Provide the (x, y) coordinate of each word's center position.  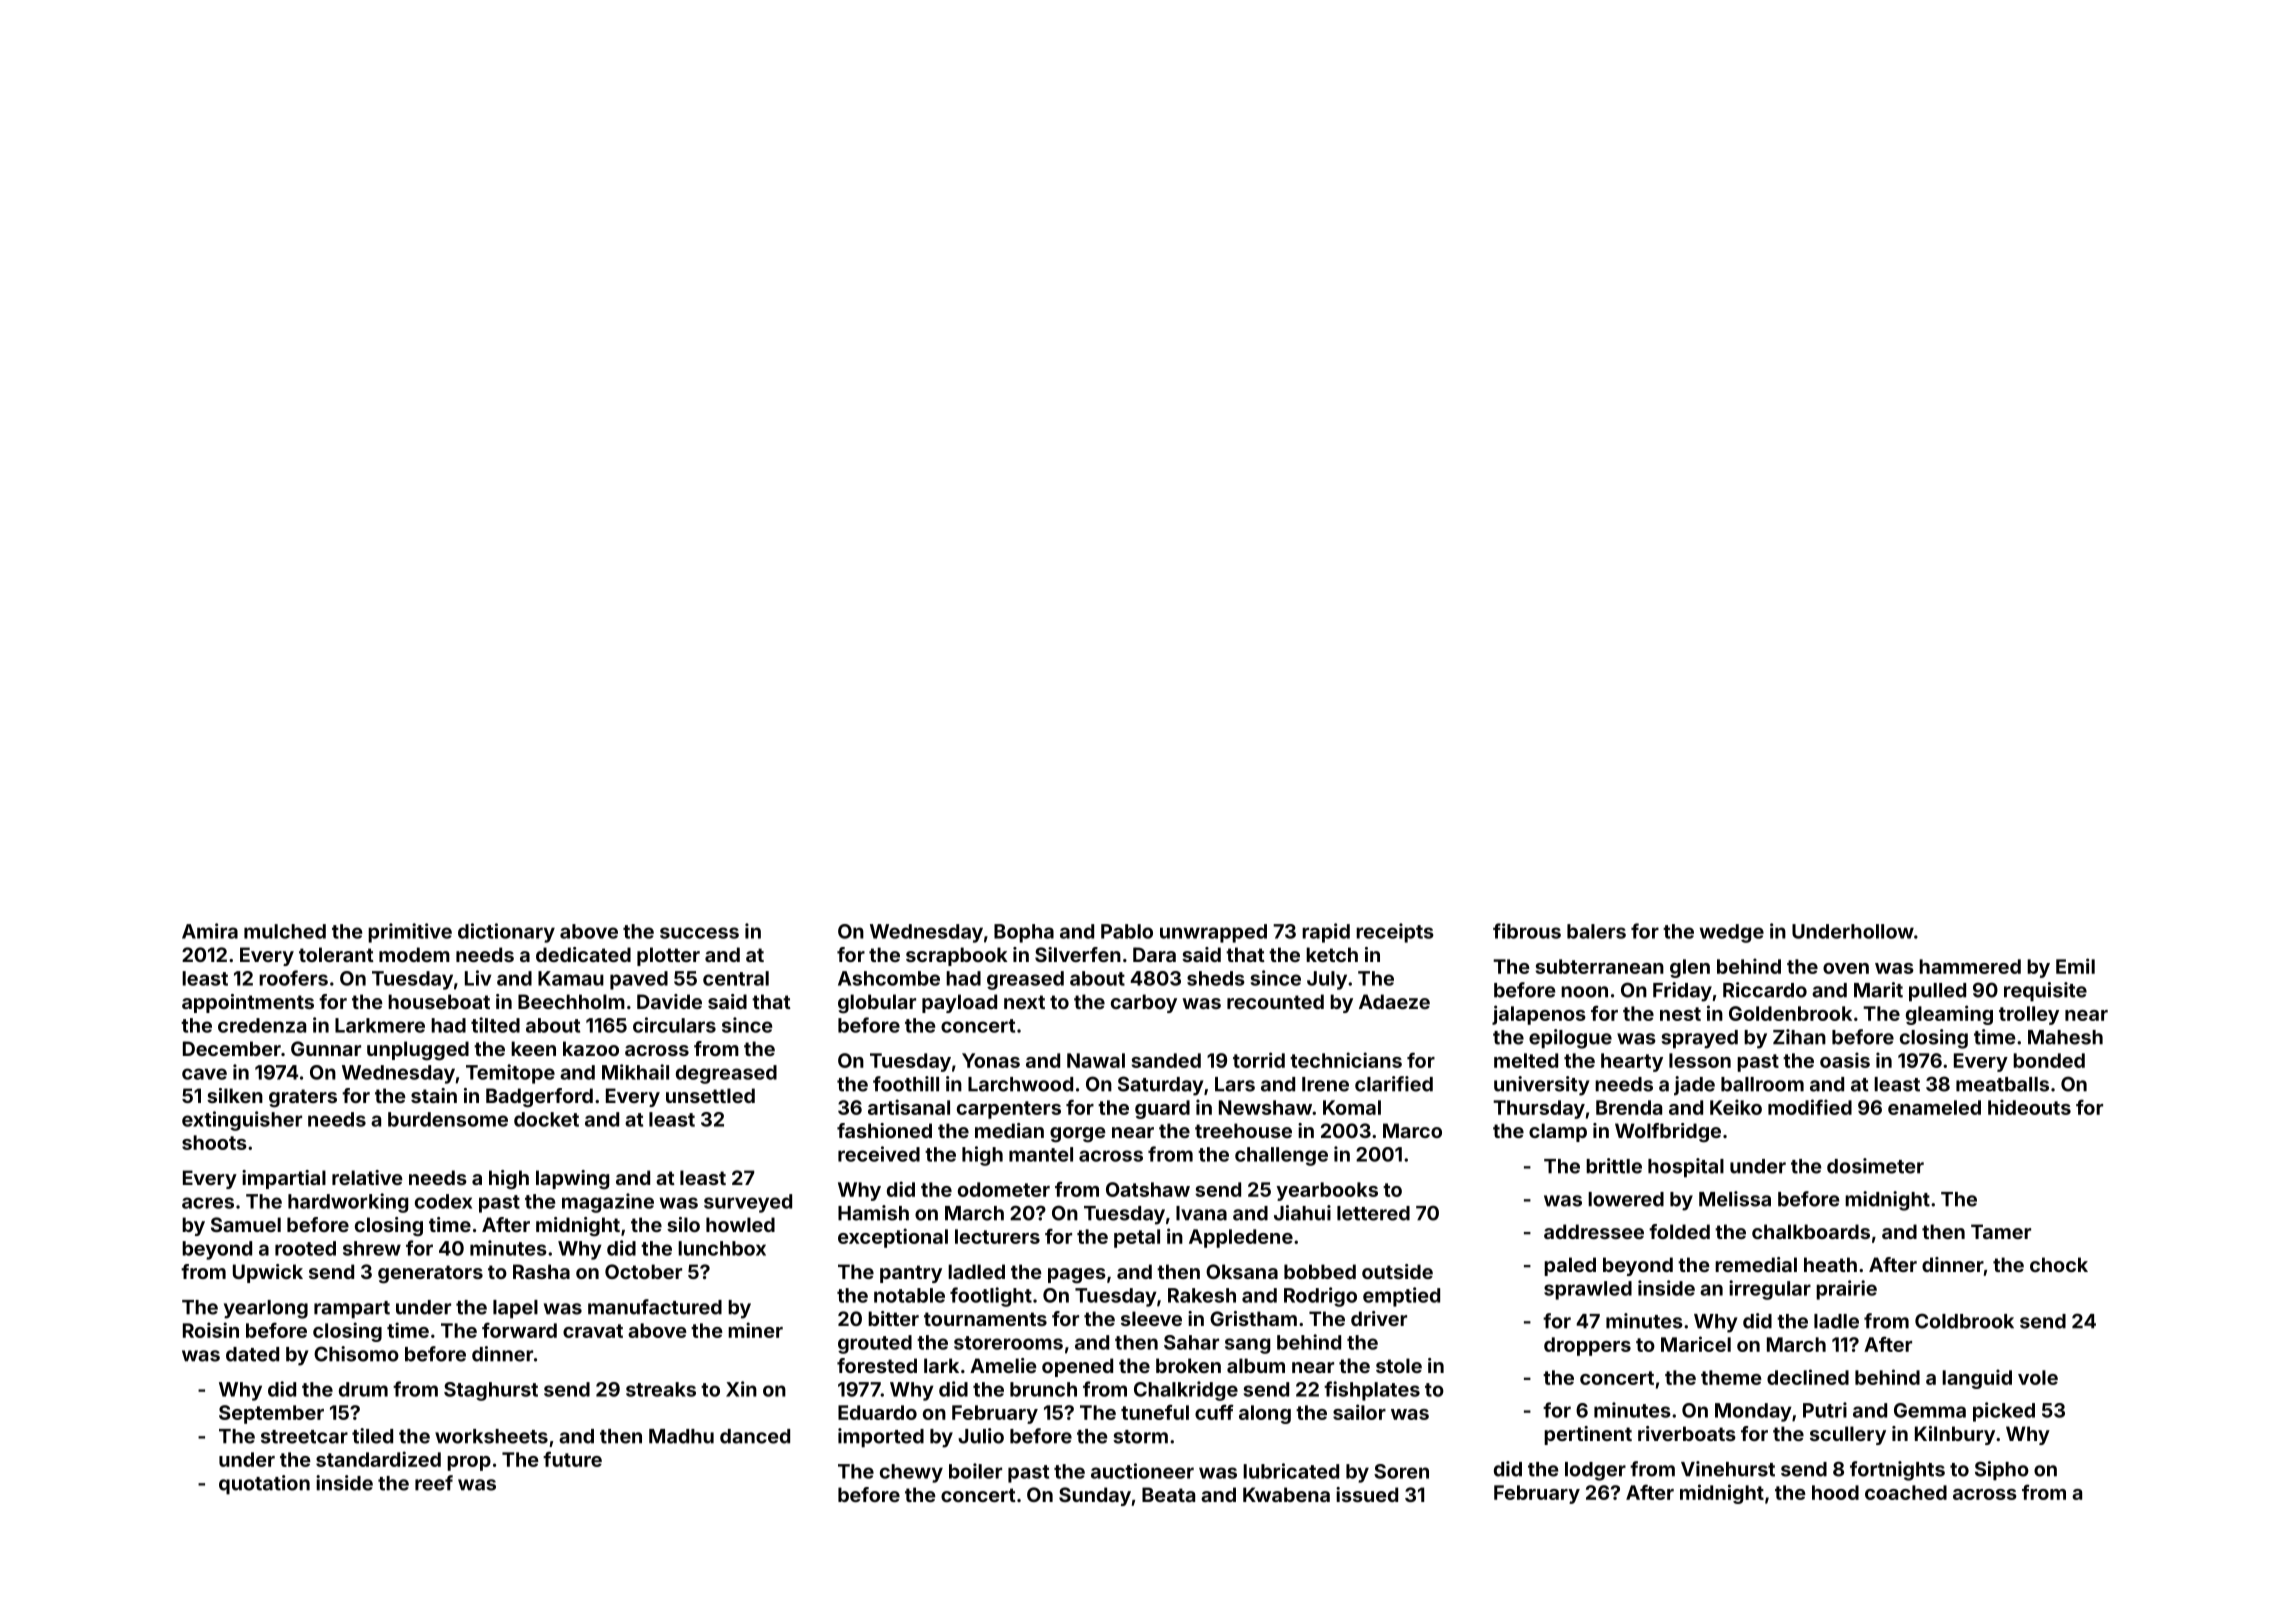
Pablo (1127, 931)
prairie (1846, 1290)
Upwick (268, 1273)
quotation (264, 1485)
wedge (1732, 933)
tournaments (985, 1319)
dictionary (506, 933)
